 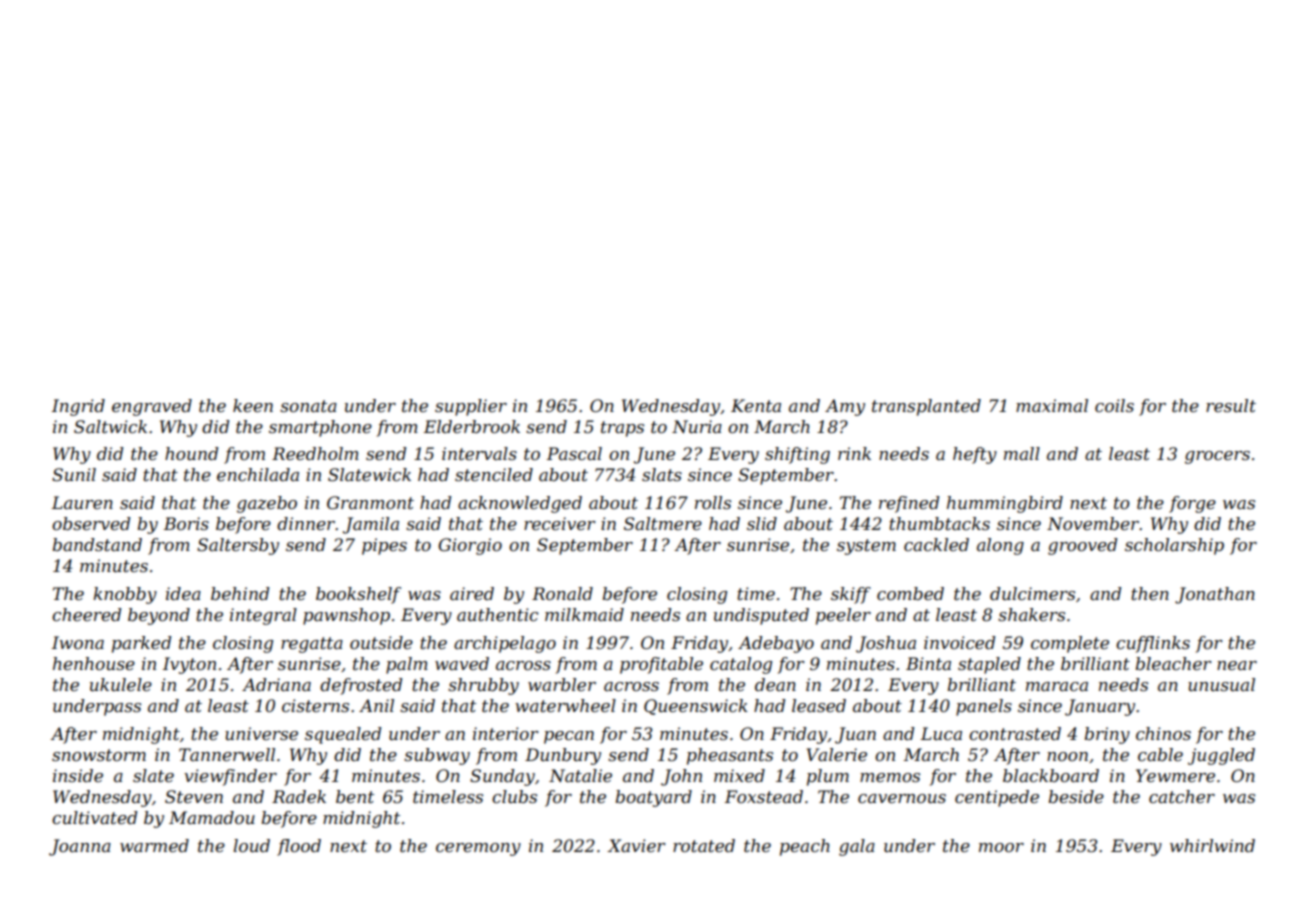 What do you see at coordinates (1192, 504) in the screenshot?
I see `forge` at bounding box center [1192, 504].
